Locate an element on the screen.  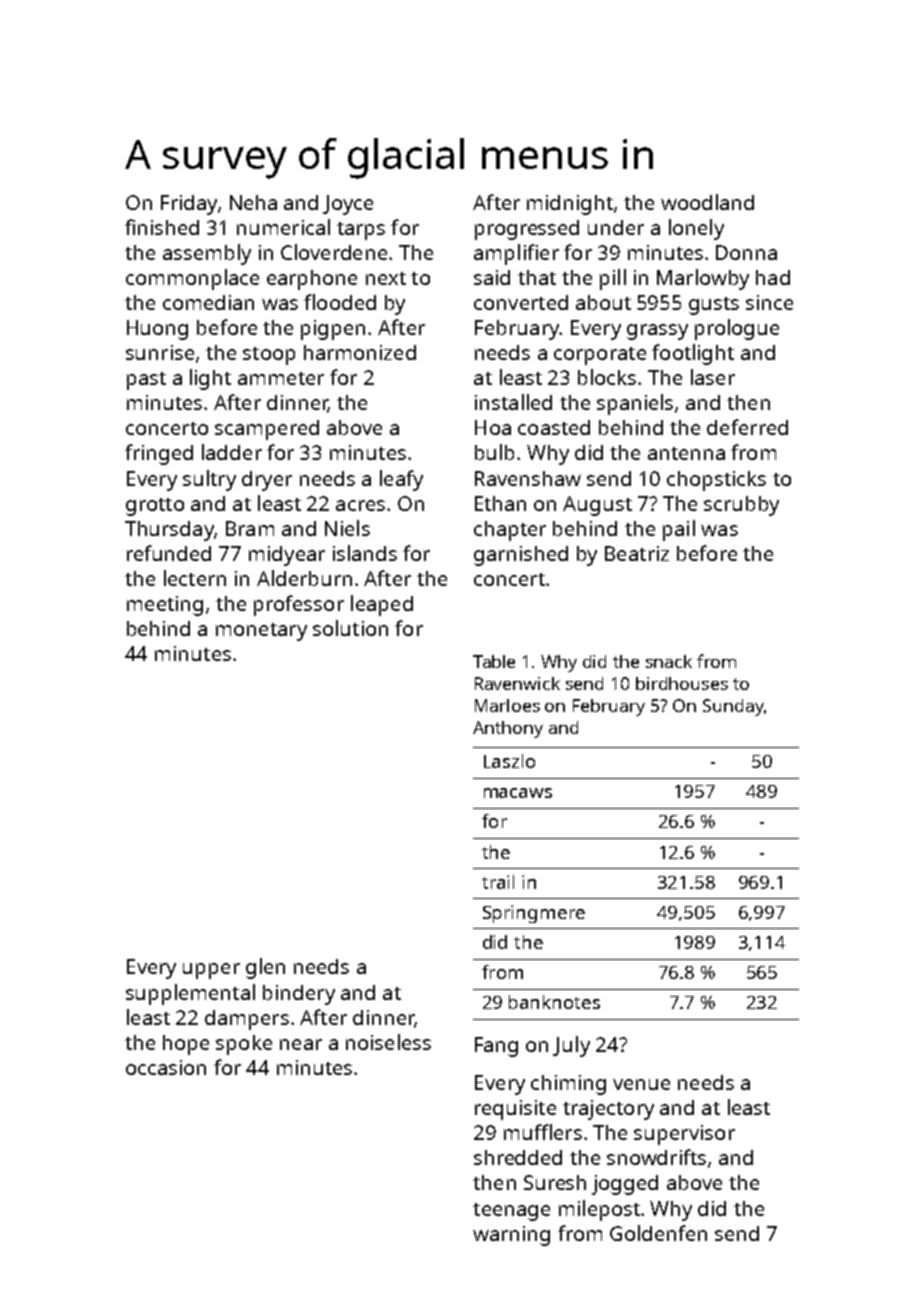
leaped is located at coordinates (382, 605).
